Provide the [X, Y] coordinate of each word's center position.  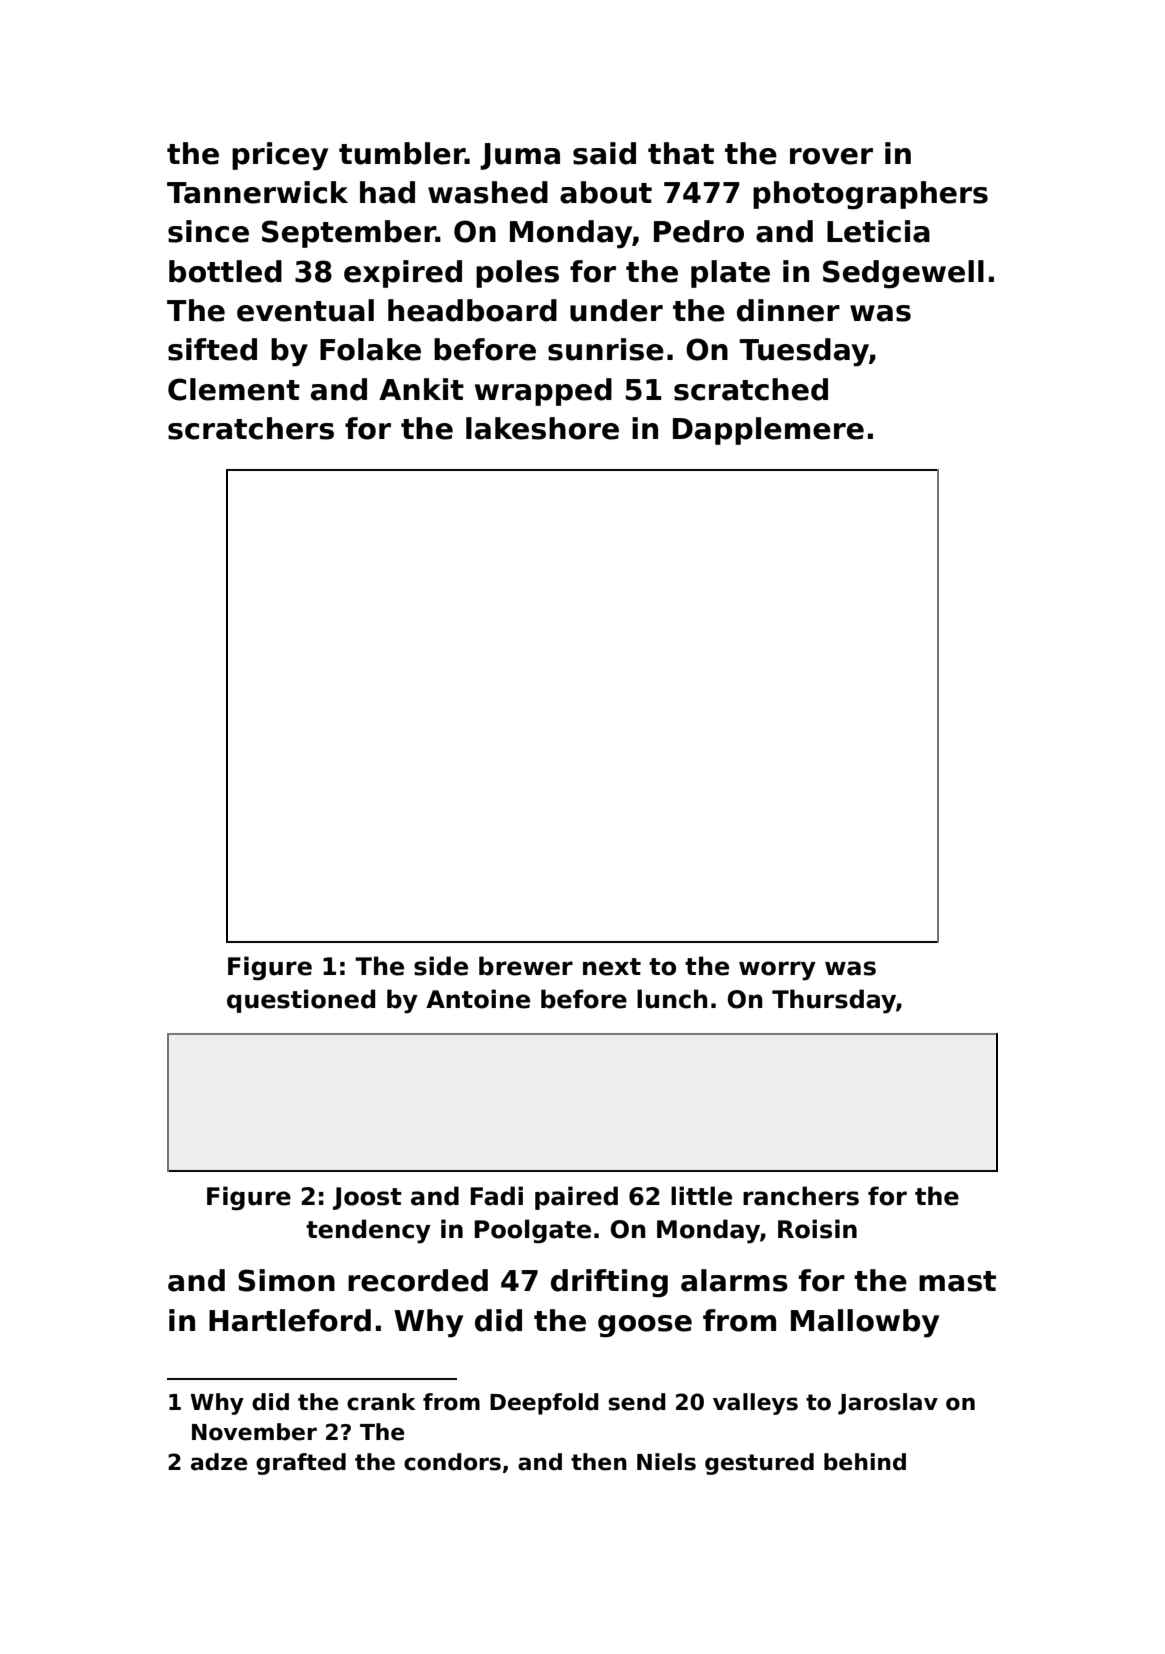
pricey [280, 156]
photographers [870, 195]
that [681, 153]
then [599, 1462]
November [254, 1432]
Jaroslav [888, 1404]
